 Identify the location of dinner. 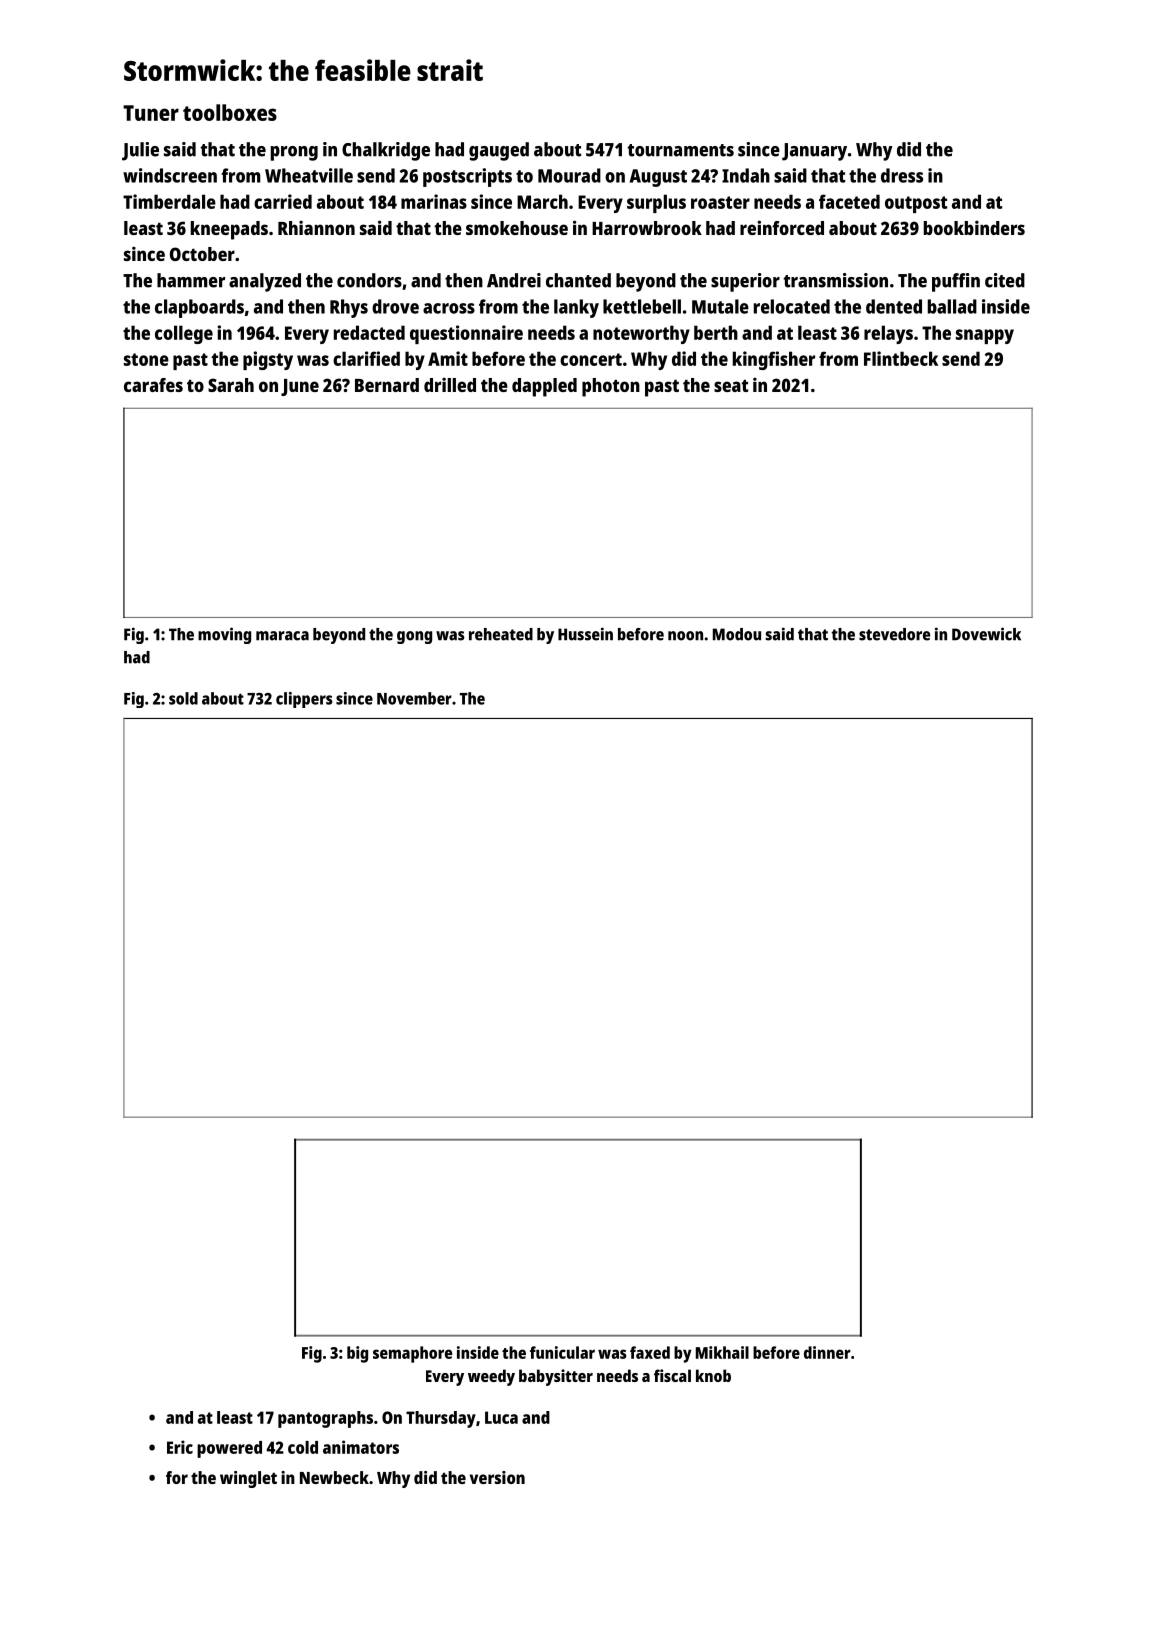
(827, 1352).
